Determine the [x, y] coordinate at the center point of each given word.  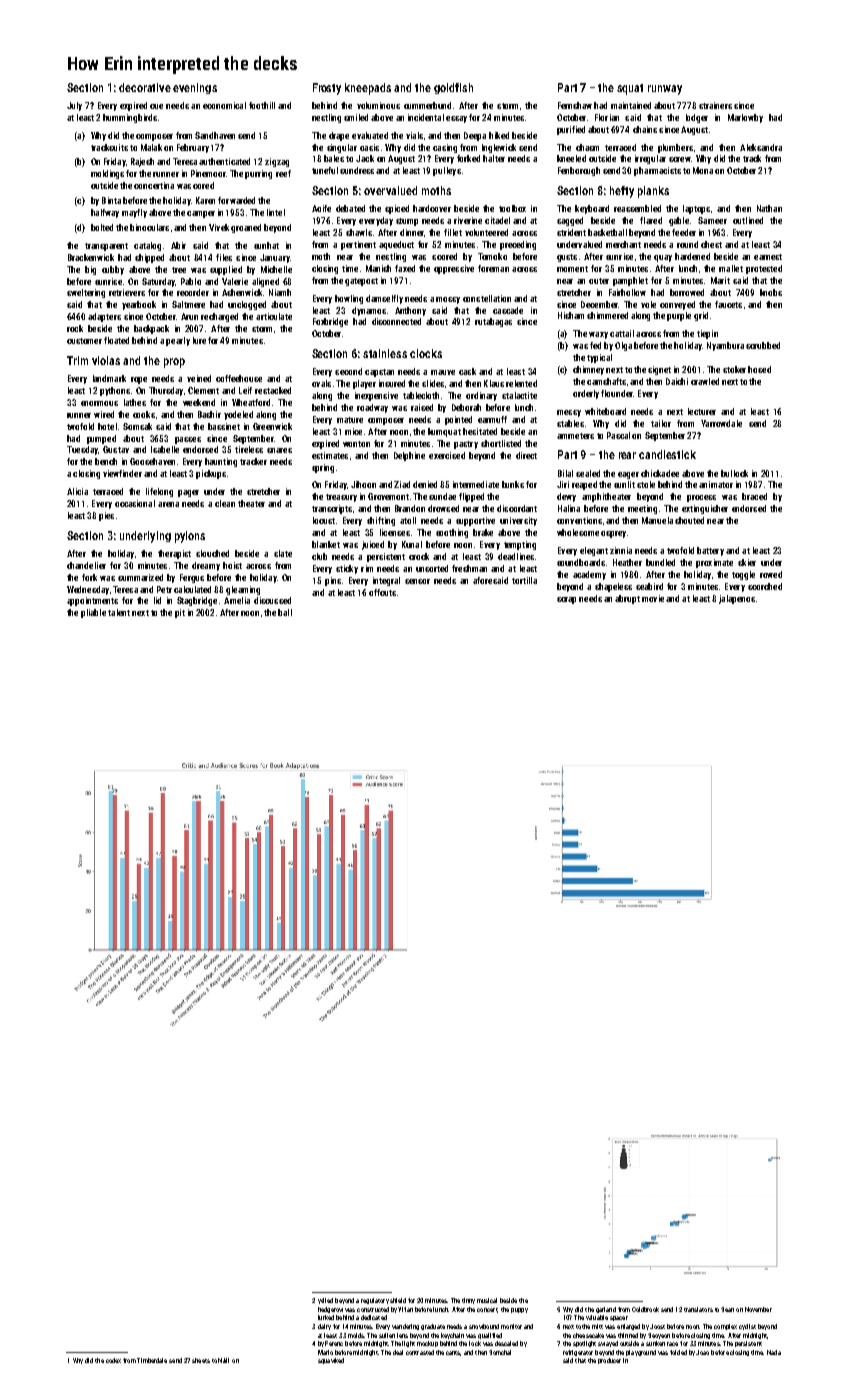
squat [630, 89]
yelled [325, 1301]
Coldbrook [645, 1309]
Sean [727, 1309]
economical [224, 105]
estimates [330, 455]
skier [747, 562]
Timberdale [152, 1360]
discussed [272, 600]
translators [698, 1309]
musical [487, 1300]
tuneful [325, 170]
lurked [326, 1317]
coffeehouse [239, 378]
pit [180, 613]
